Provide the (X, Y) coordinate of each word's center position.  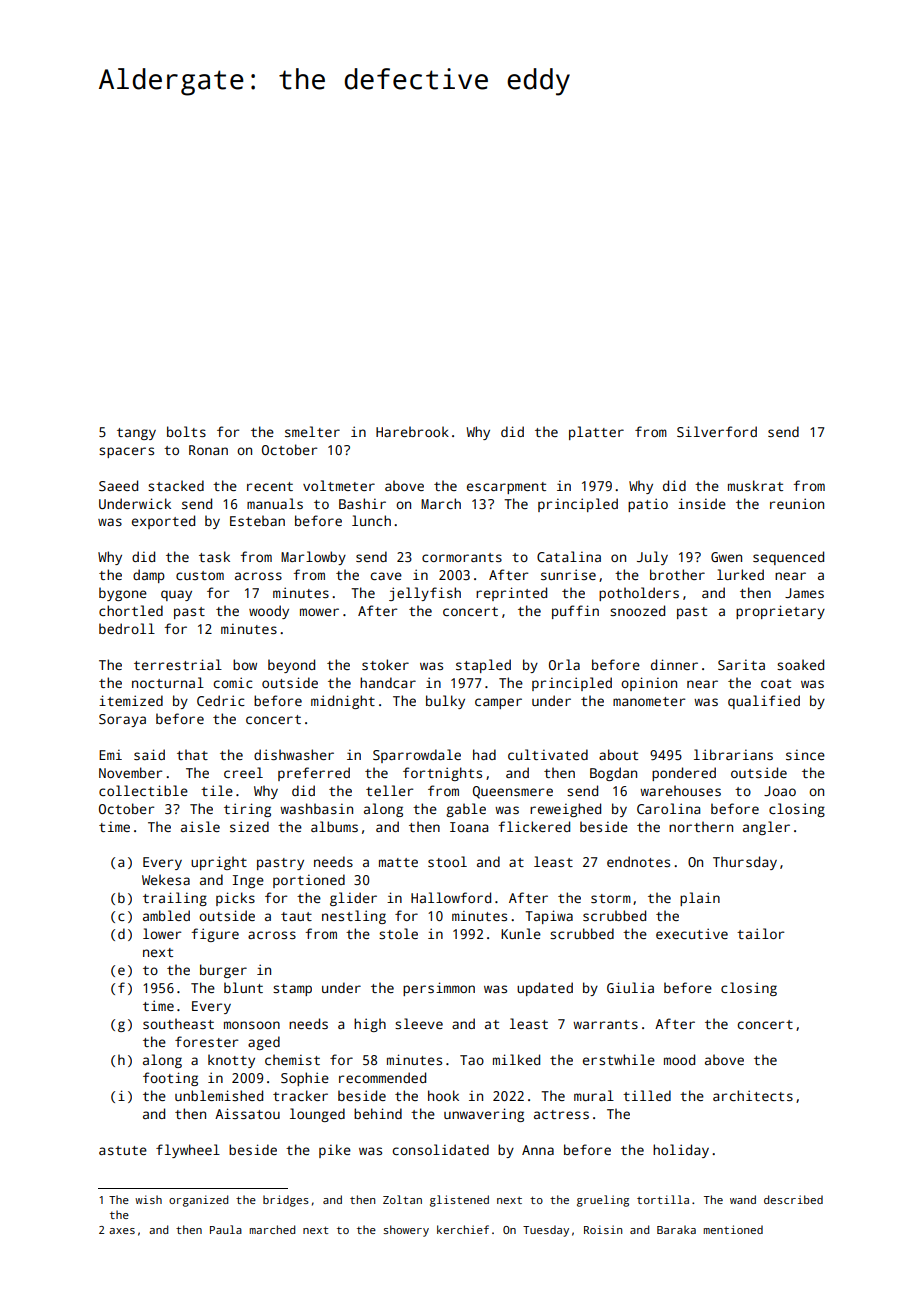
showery (406, 1231)
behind (378, 1113)
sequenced (788, 558)
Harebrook (412, 431)
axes (122, 1231)
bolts (186, 431)
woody (269, 612)
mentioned (733, 1229)
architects (753, 1095)
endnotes (638, 861)
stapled (483, 666)
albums (334, 826)
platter (596, 433)
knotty (231, 1061)
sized (249, 826)
